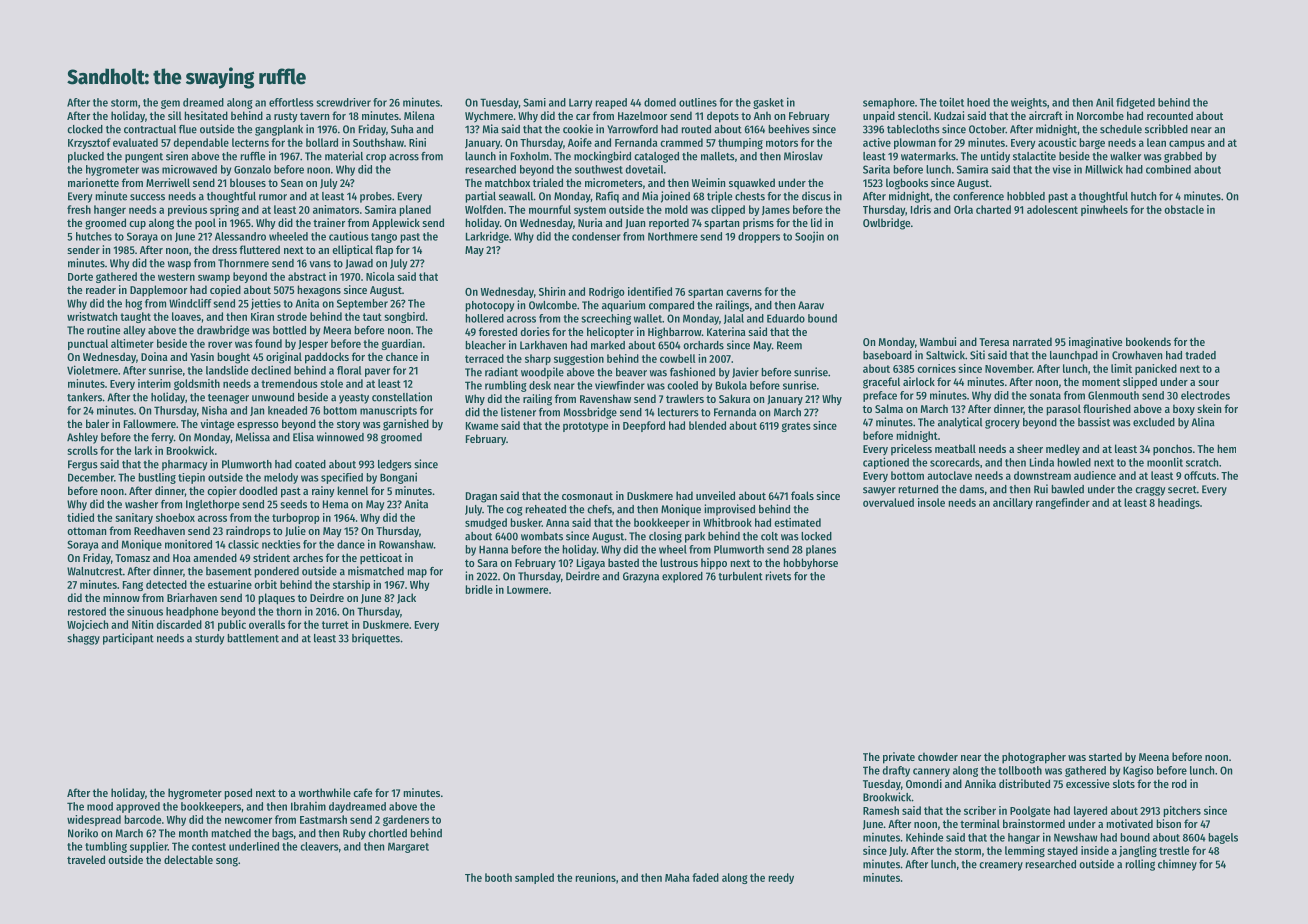 The width and height of the screenshot is (1308, 924). What do you see at coordinates (329, 222) in the screenshot?
I see `trainer` at bounding box center [329, 222].
